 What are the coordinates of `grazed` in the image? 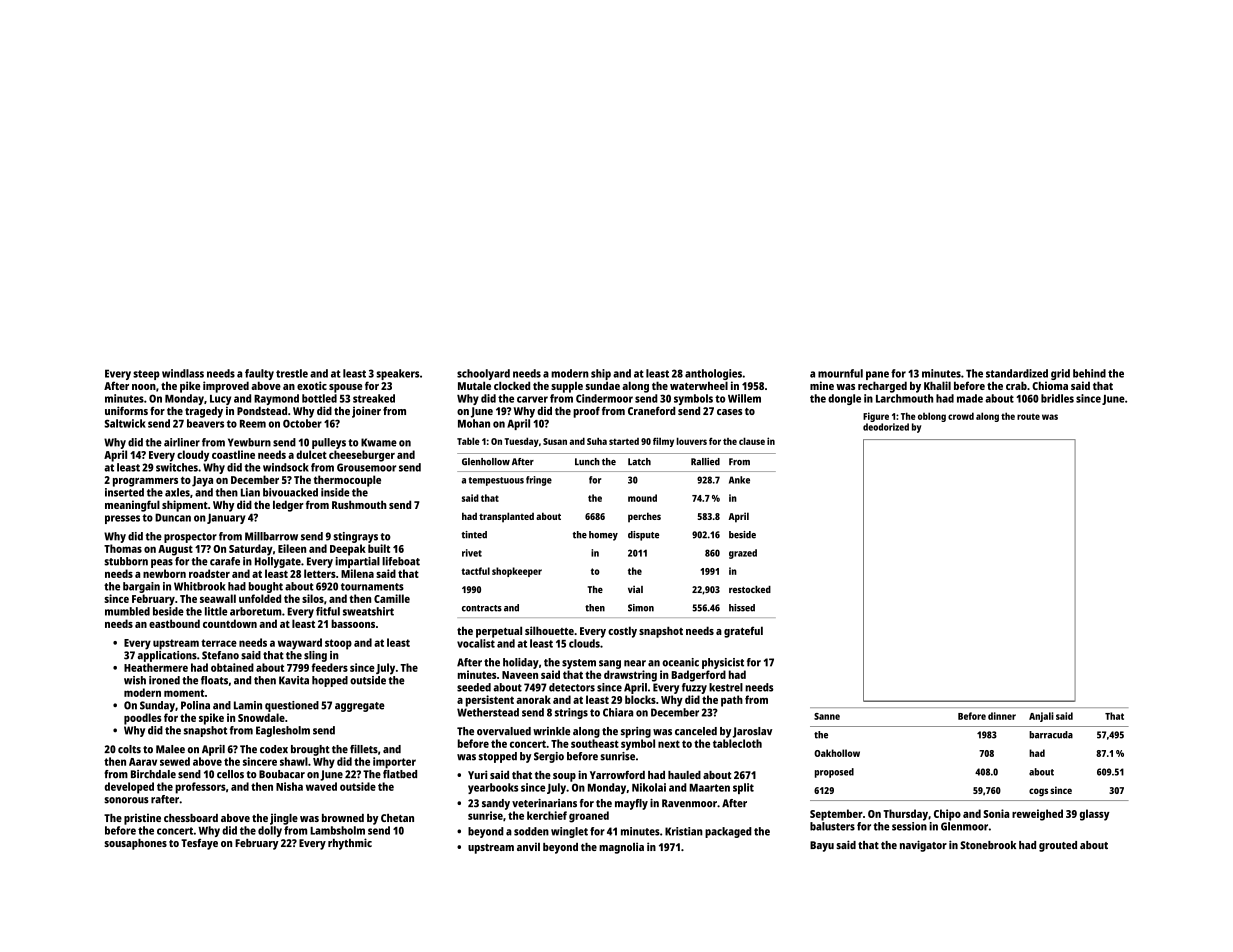 It's located at (743, 554).
